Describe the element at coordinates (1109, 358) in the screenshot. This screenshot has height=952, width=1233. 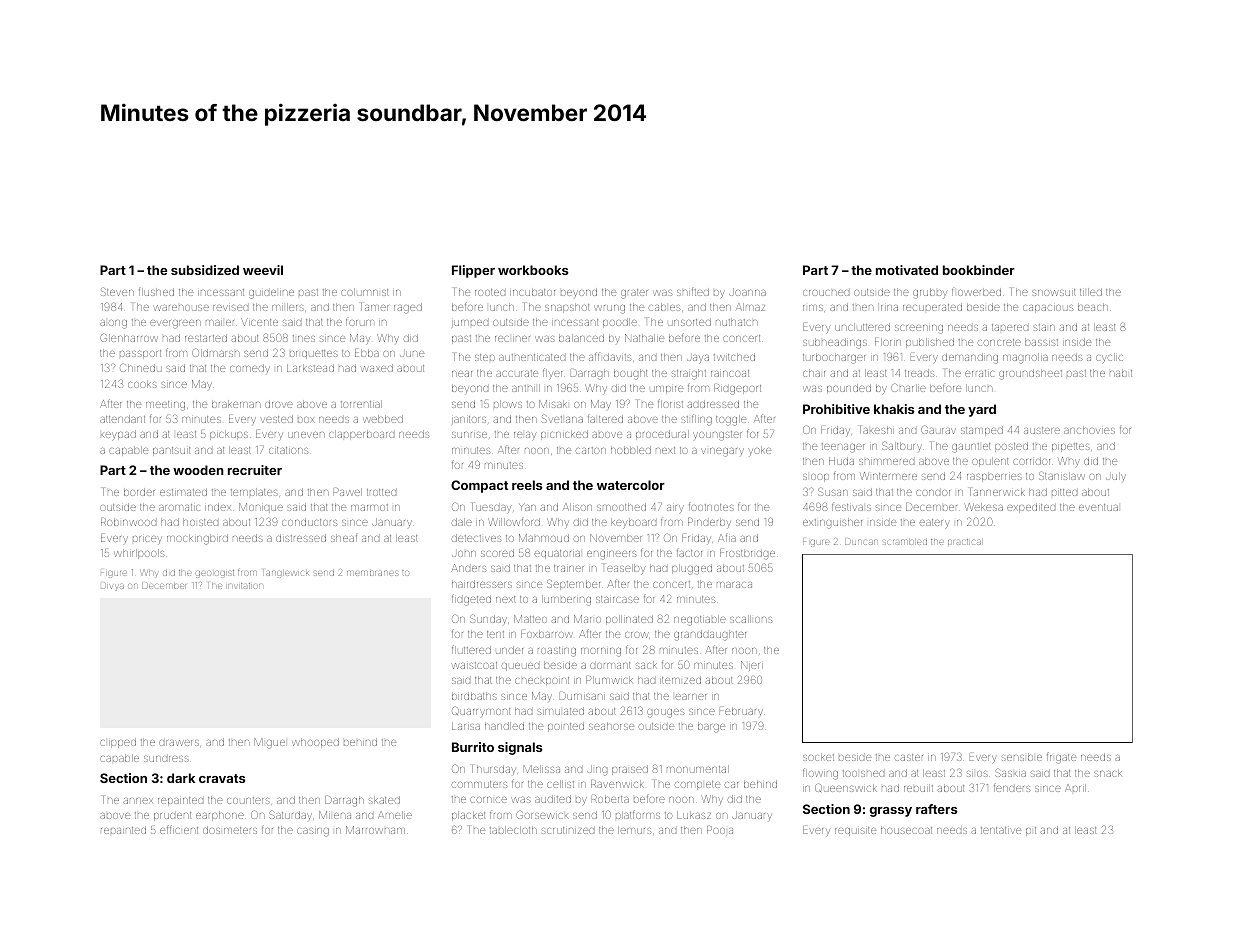
I see `cyclic` at that location.
